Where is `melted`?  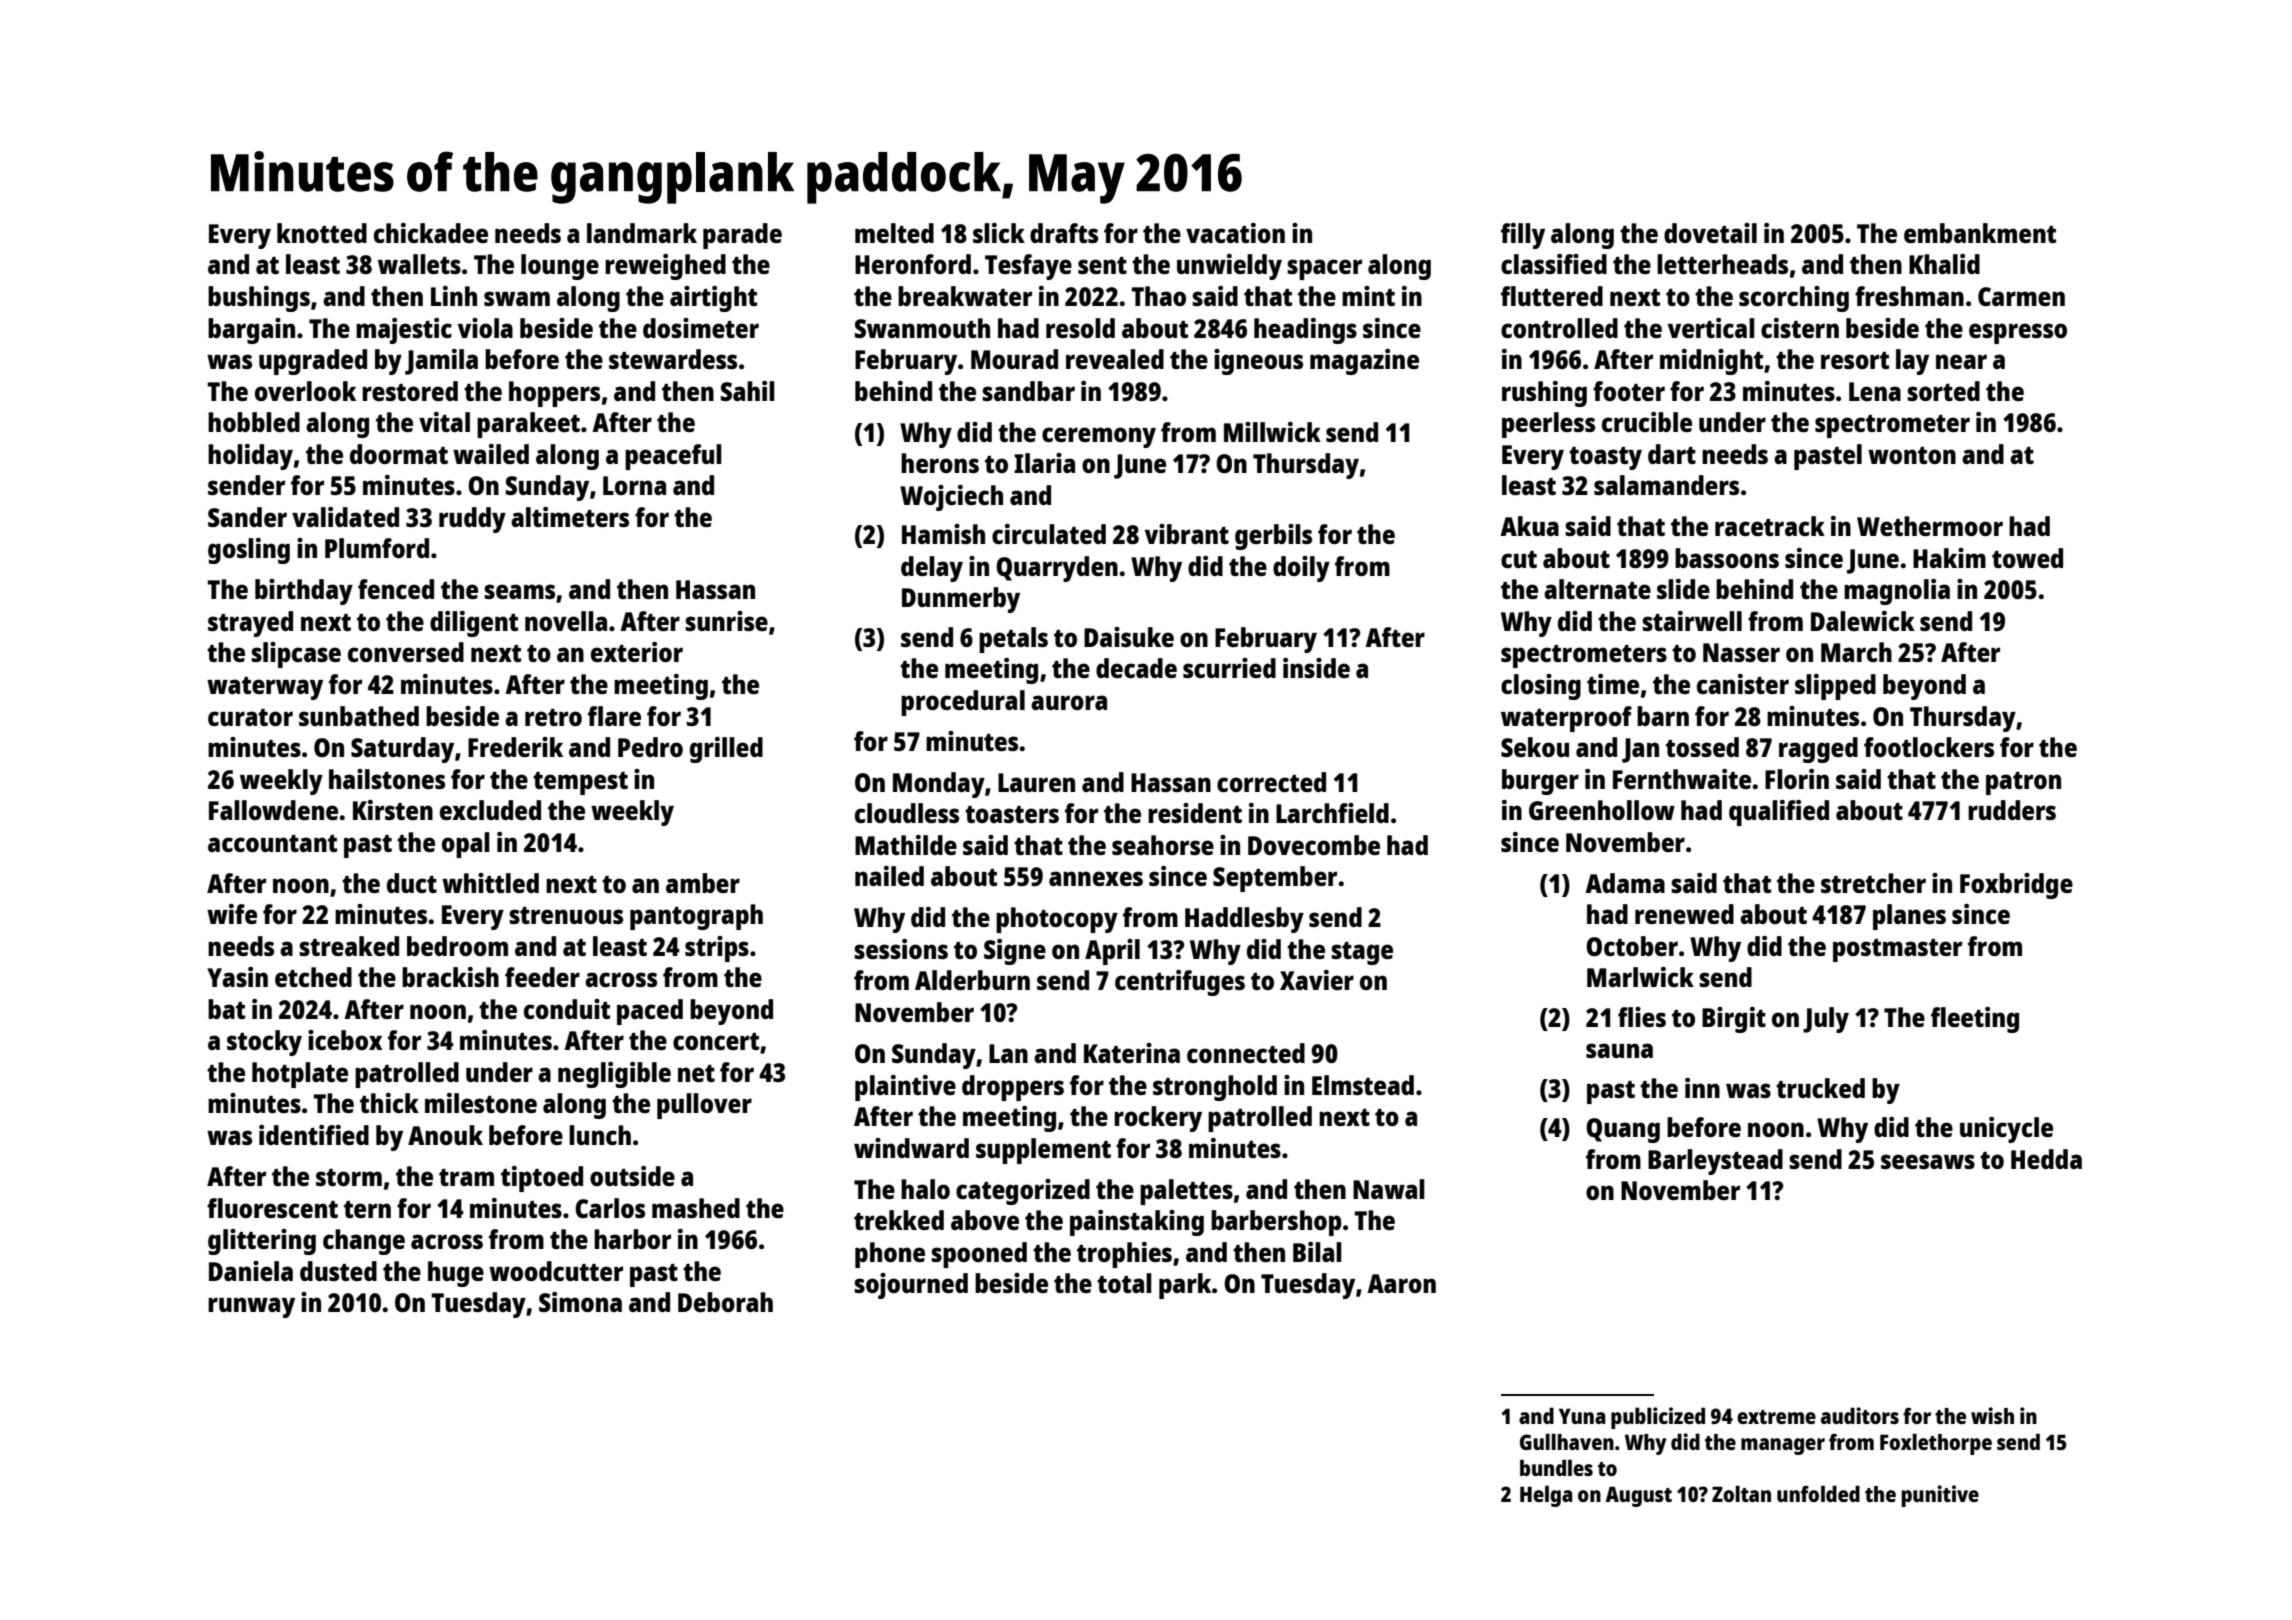 melted is located at coordinates (894, 233).
